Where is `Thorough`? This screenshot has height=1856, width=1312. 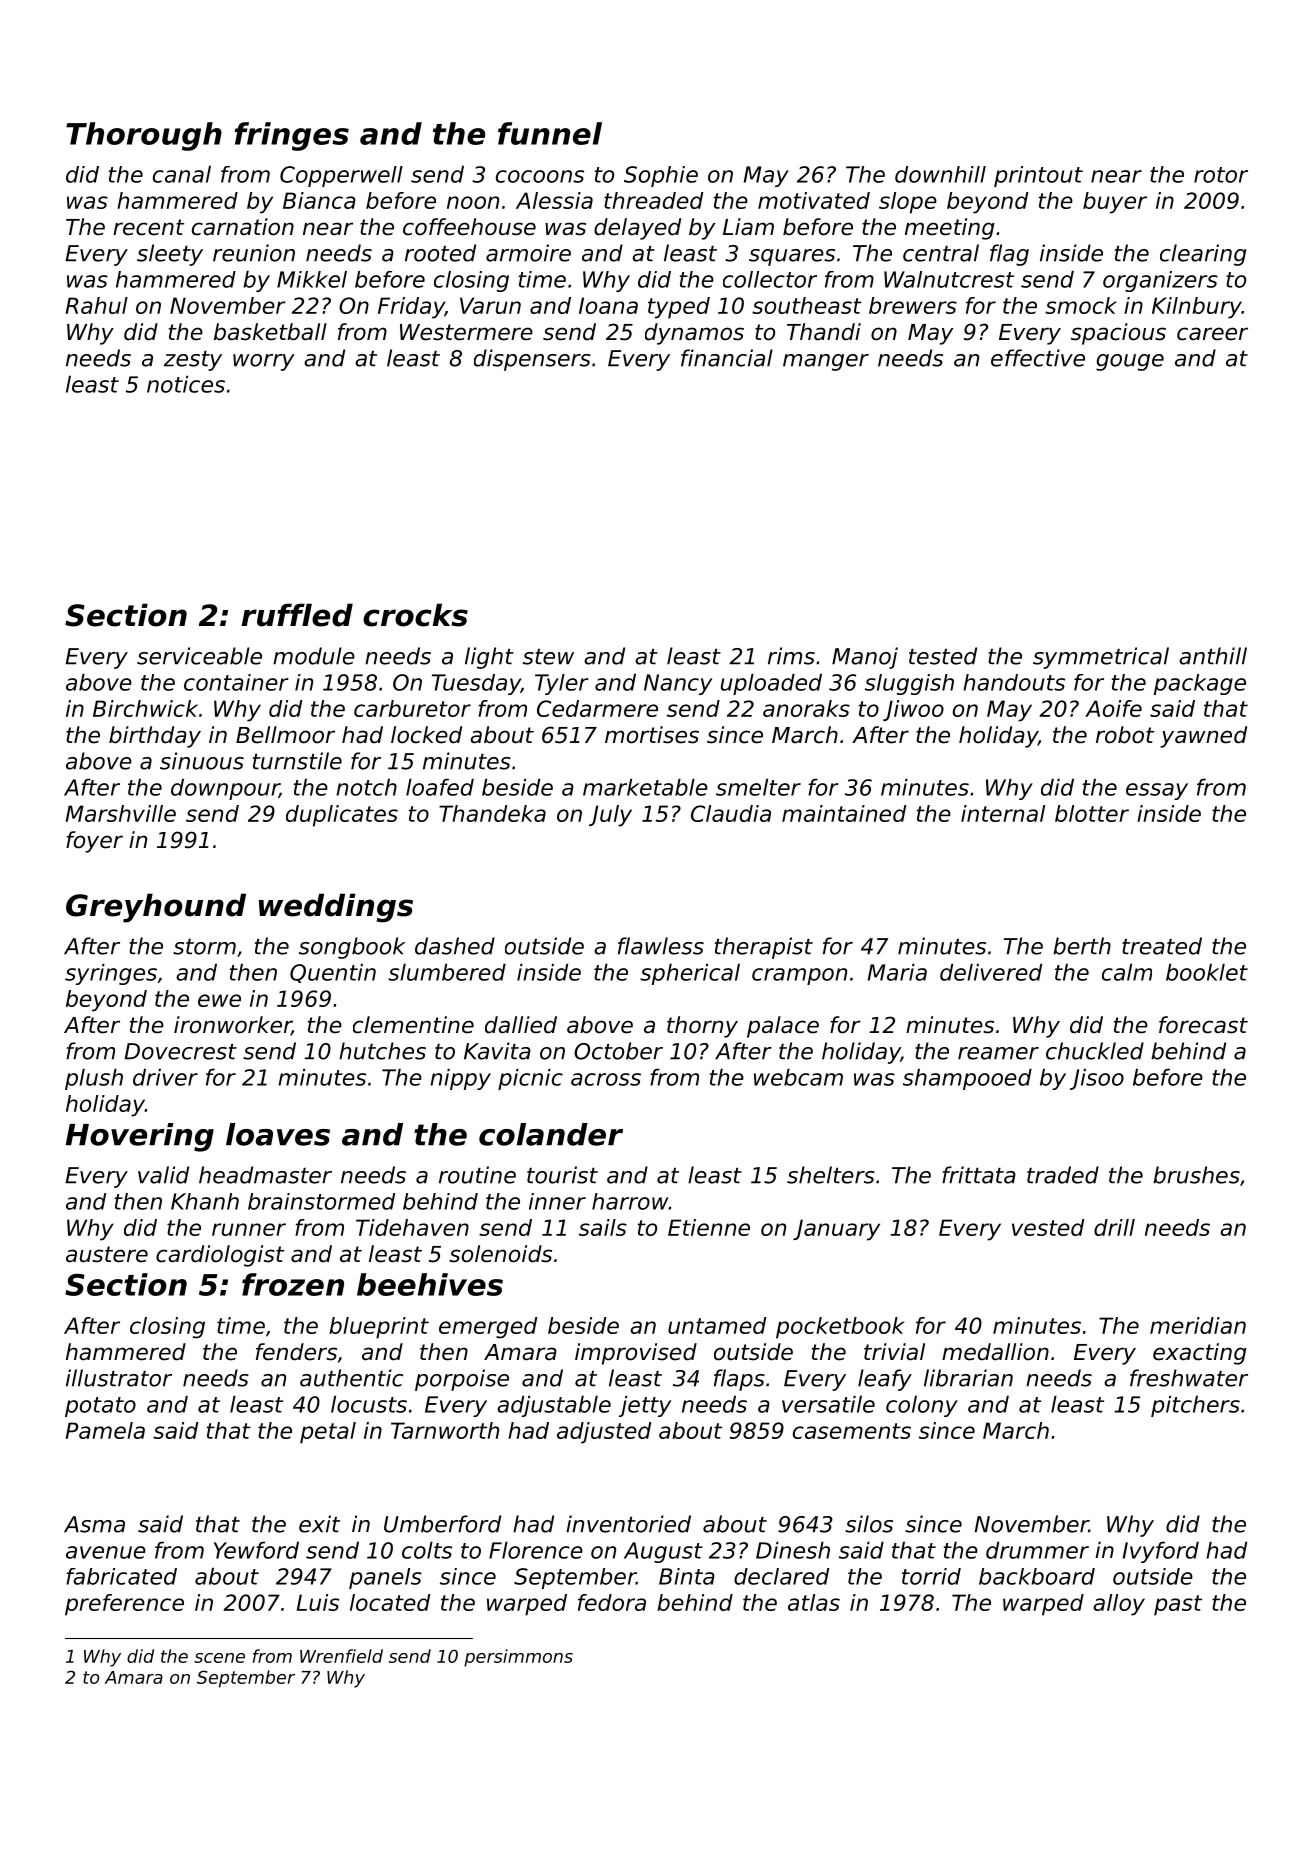 Thorough is located at coordinates (144, 136).
